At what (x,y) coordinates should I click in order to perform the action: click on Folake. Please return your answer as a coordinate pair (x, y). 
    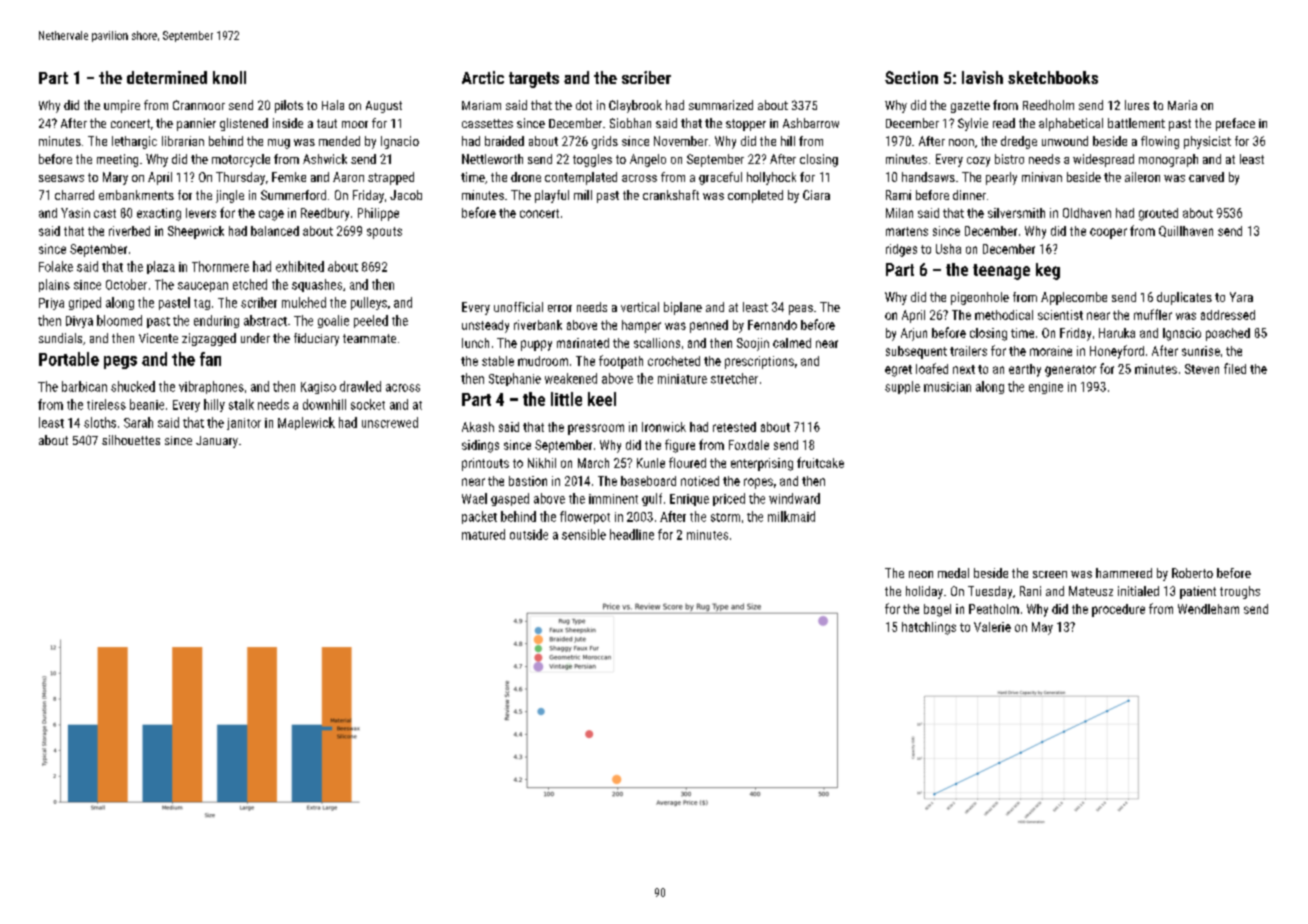
    Looking at the image, I should click on (56, 266).
